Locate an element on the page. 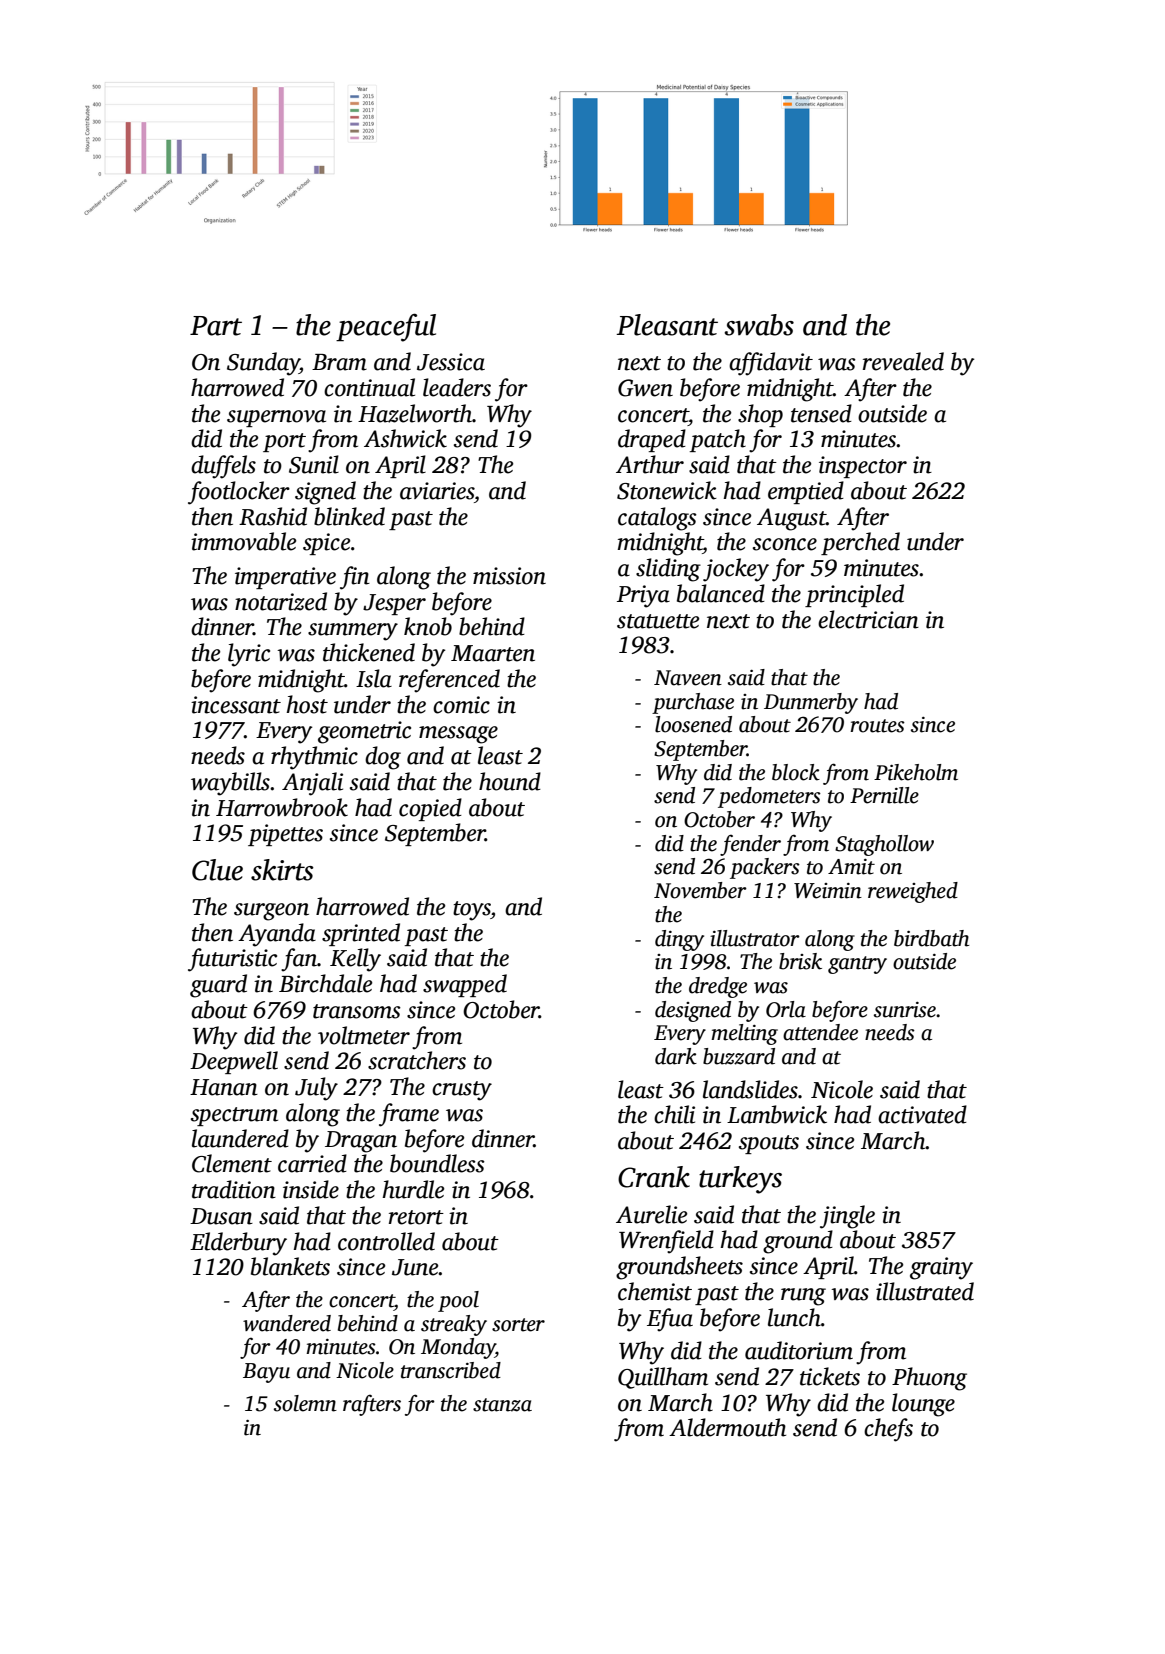 This document has width=1165, height=1654. aviaries is located at coordinates (437, 491).
